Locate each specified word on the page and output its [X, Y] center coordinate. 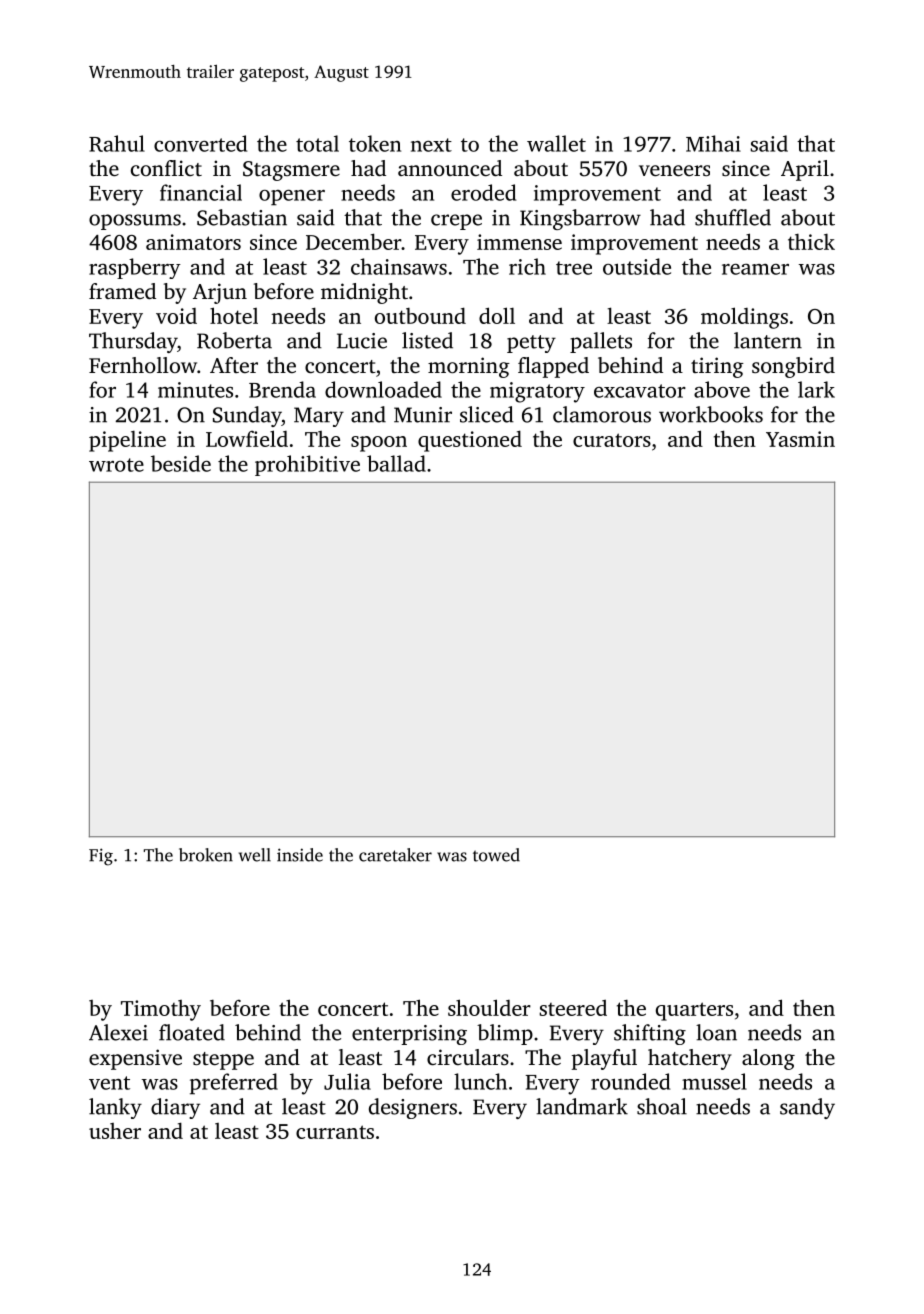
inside [300, 855]
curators [612, 440]
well [255, 855]
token [375, 143]
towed [496, 855]
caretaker [395, 855]
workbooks [711, 414]
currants [335, 1132]
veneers [674, 170]
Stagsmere [291, 171]
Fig [101, 857]
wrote [116, 465]
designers [413, 1108]
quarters [694, 1011]
